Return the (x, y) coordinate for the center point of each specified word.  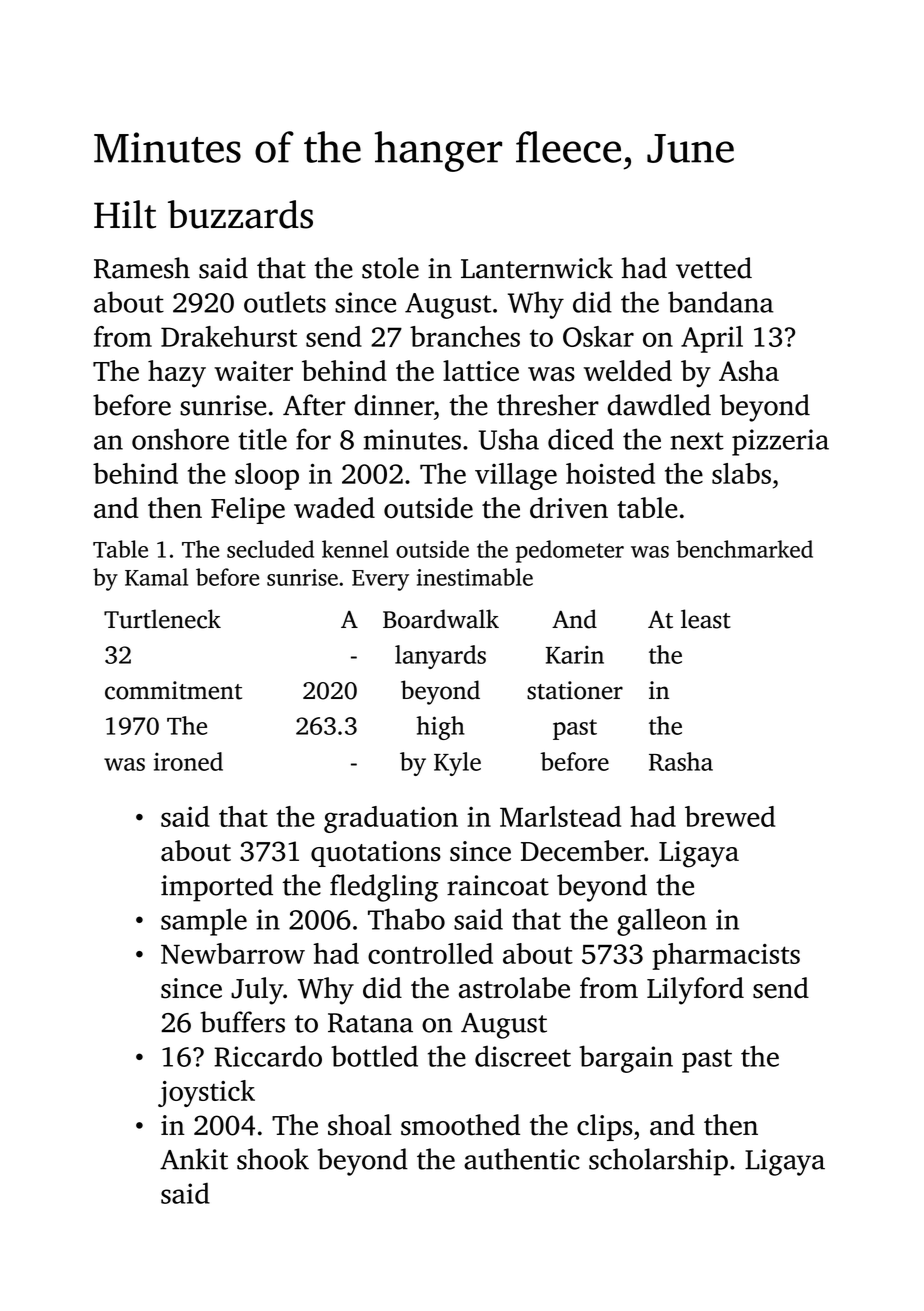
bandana (721, 302)
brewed (730, 816)
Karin (575, 655)
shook (273, 1159)
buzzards (240, 214)
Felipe (248, 510)
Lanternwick (537, 268)
